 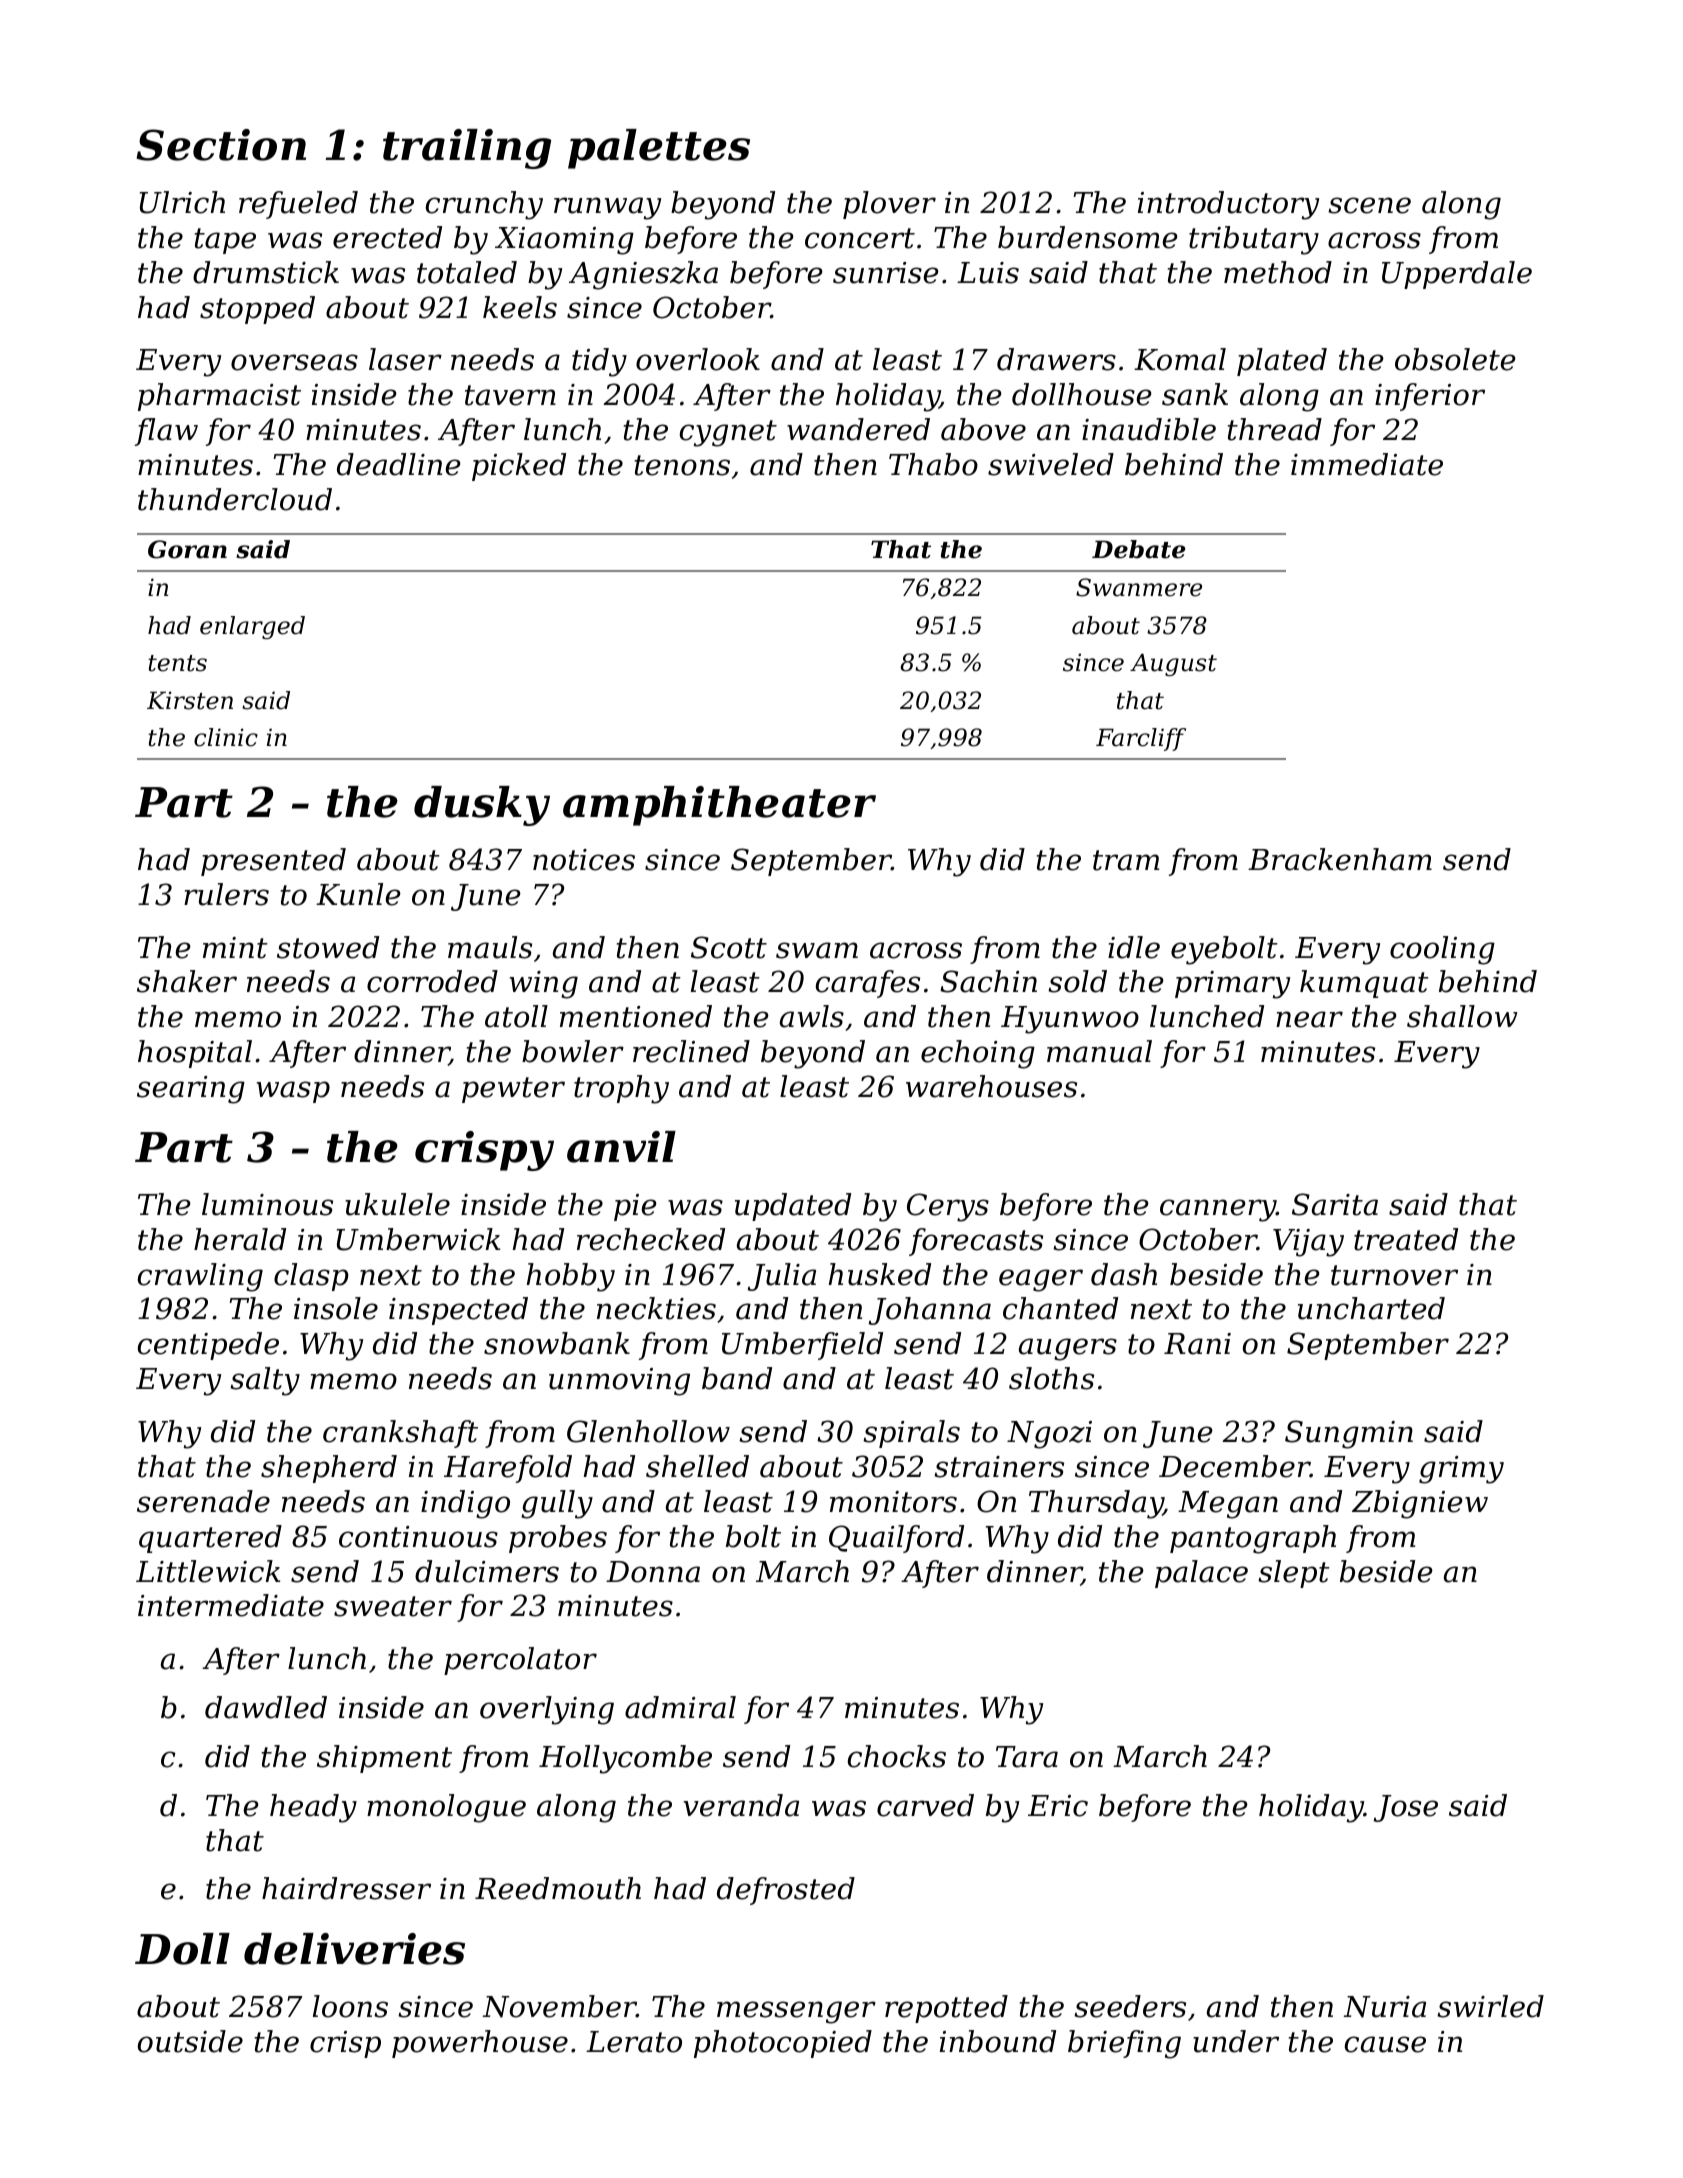 I want to click on scene, so click(x=1369, y=205).
